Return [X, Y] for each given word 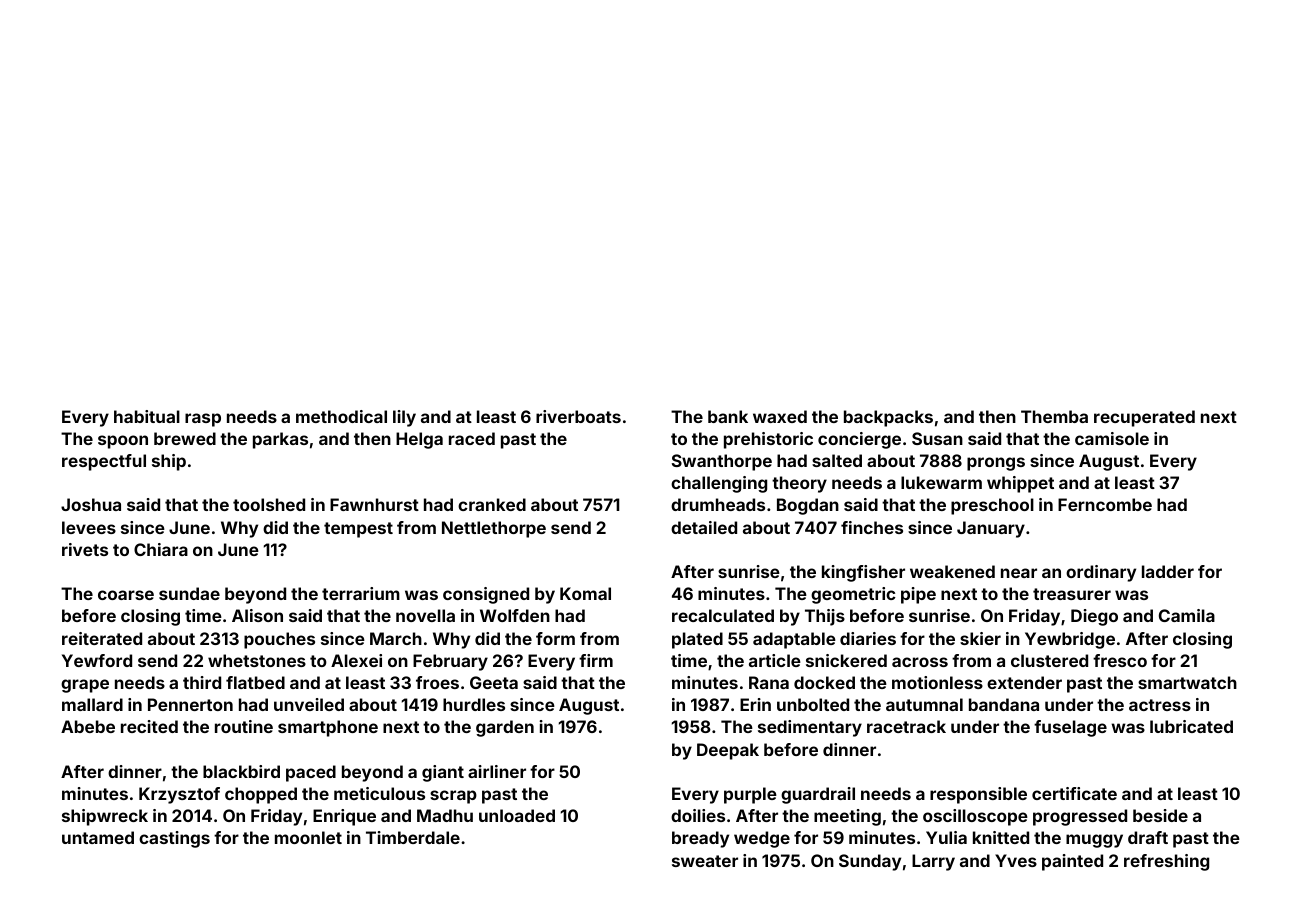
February [450, 662]
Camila [1187, 615]
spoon [123, 442]
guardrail [818, 795]
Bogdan [808, 506]
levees [89, 527]
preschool [992, 506]
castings [174, 839]
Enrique [344, 817]
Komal [585, 593]
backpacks [888, 418]
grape [85, 686]
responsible [978, 795]
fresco [1120, 660]
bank [728, 416]
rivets [85, 549]
